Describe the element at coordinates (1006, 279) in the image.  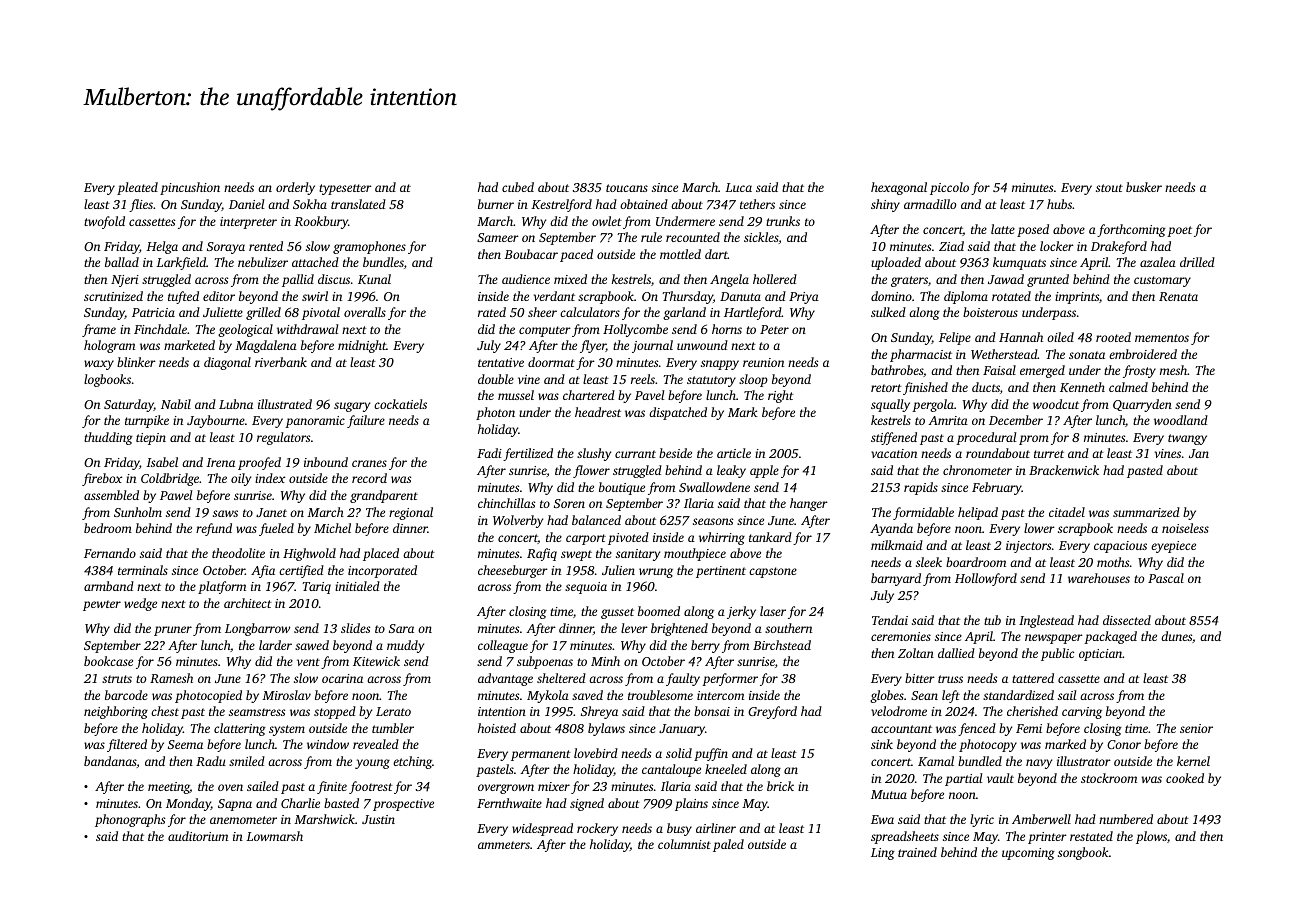
I see `Jawad` at that location.
